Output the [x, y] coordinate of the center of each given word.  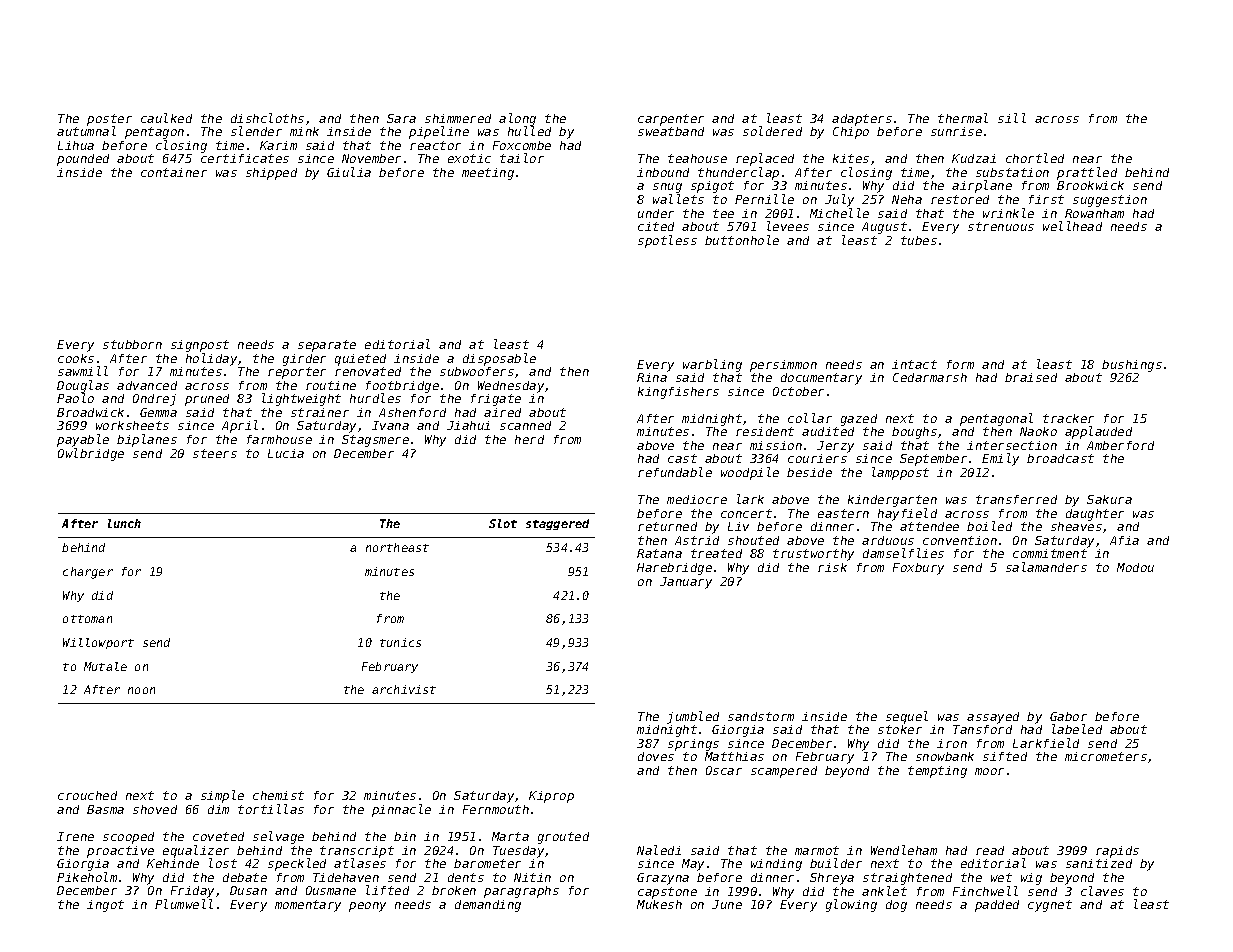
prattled [1087, 173]
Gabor [1068, 716]
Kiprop [551, 797]
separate [327, 346]
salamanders [1046, 567]
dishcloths [267, 118]
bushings [1132, 366]
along [517, 119]
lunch [124, 523]
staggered [557, 524]
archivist [404, 689]
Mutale [105, 666]
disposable [499, 359]
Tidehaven [346, 877]
